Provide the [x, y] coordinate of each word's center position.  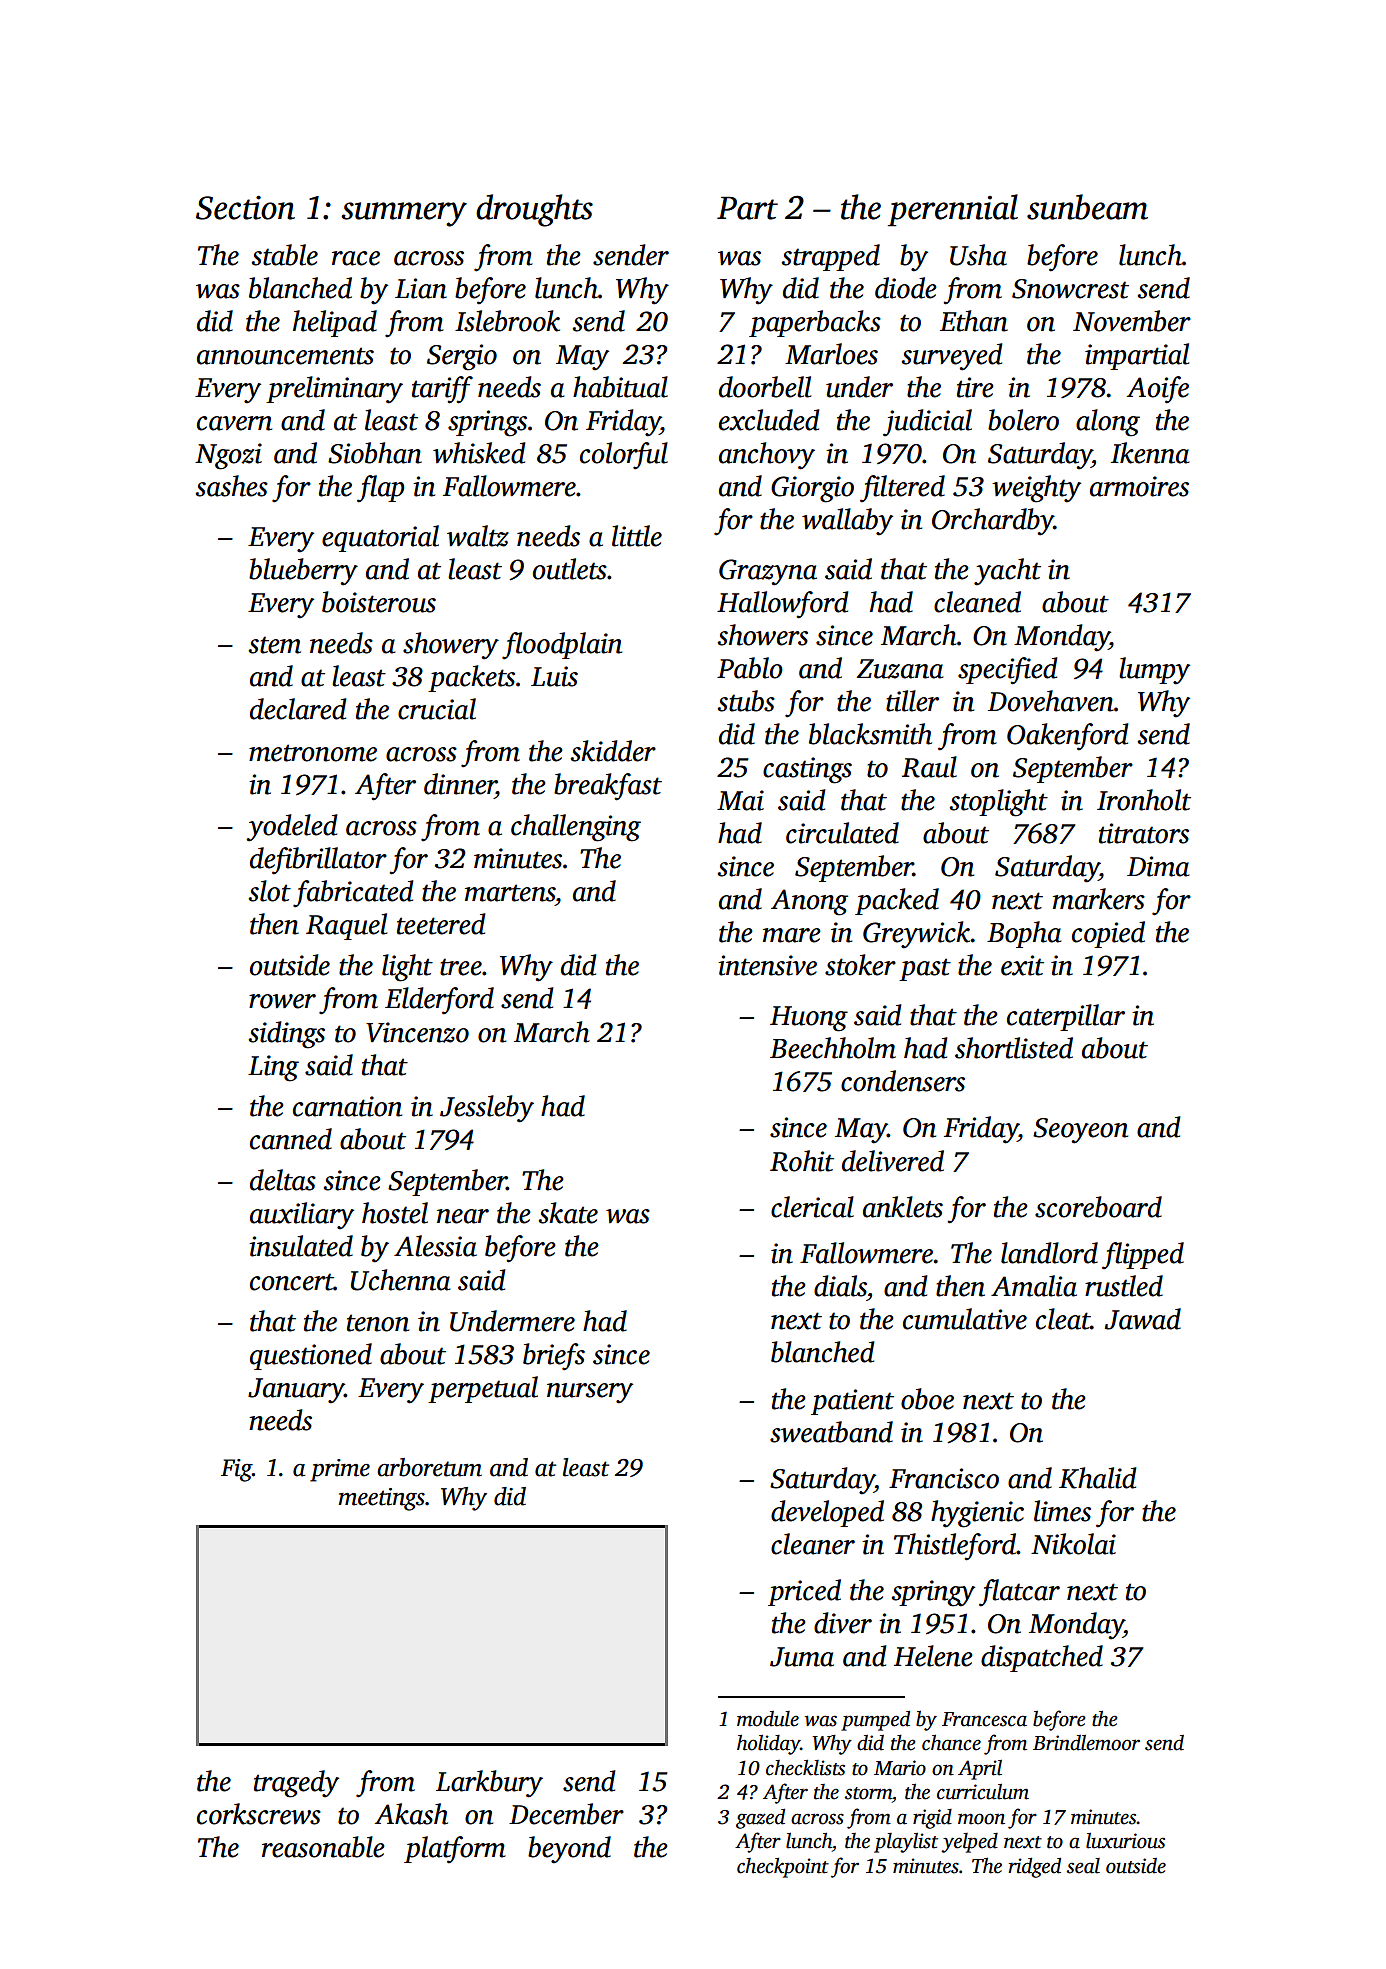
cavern [234, 423]
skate [568, 1213]
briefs [554, 1357]
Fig [236, 1470]
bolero [1023, 420]
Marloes [831, 354]
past [925, 969]
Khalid [1097, 1478]
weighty [1036, 489]
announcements [285, 356]
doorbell [765, 387]
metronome [313, 753]
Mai [740, 800]
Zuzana [900, 669]
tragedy [296, 1784]
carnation [347, 1106]
